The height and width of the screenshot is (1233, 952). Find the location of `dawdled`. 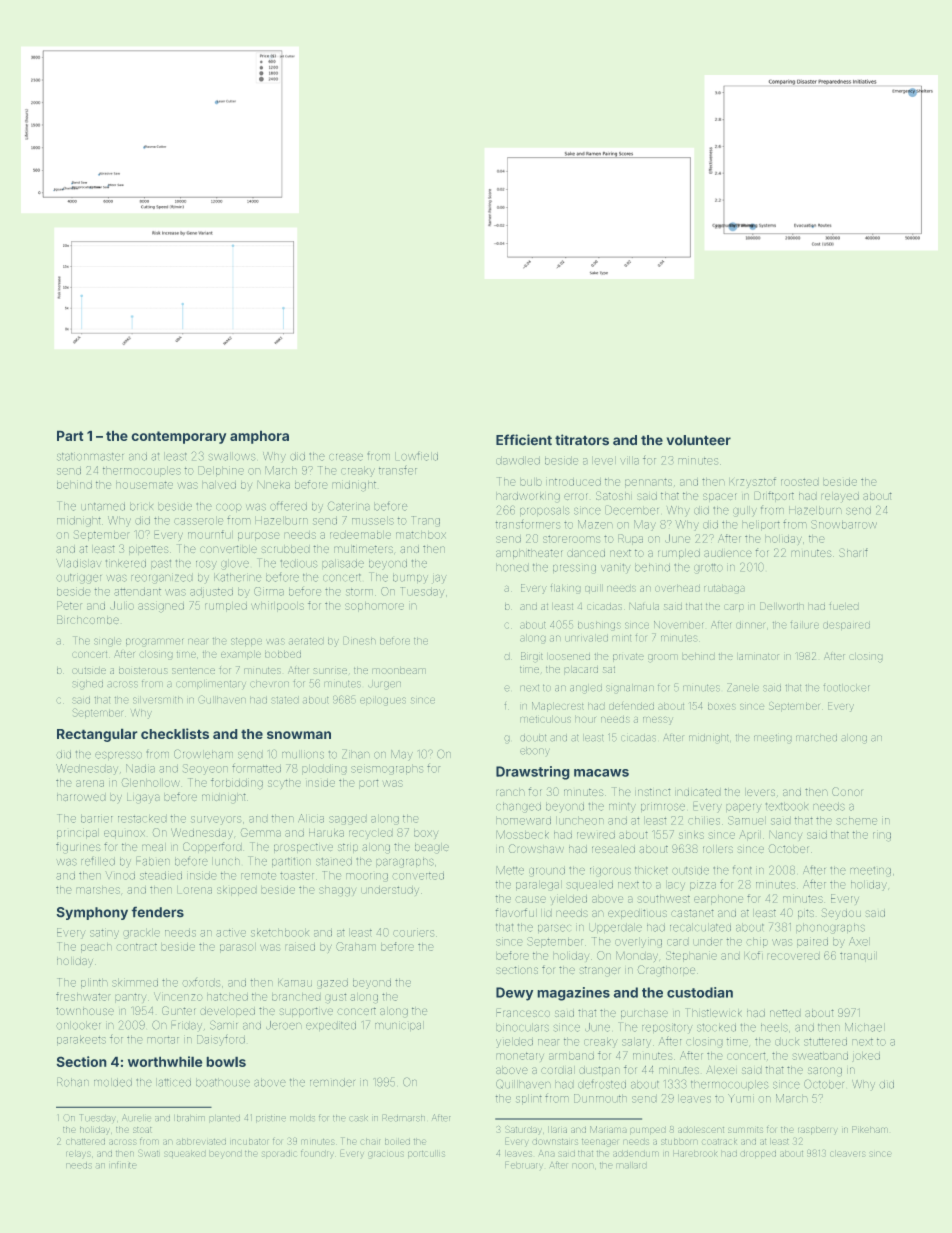

dawdled is located at coordinates (518, 460).
